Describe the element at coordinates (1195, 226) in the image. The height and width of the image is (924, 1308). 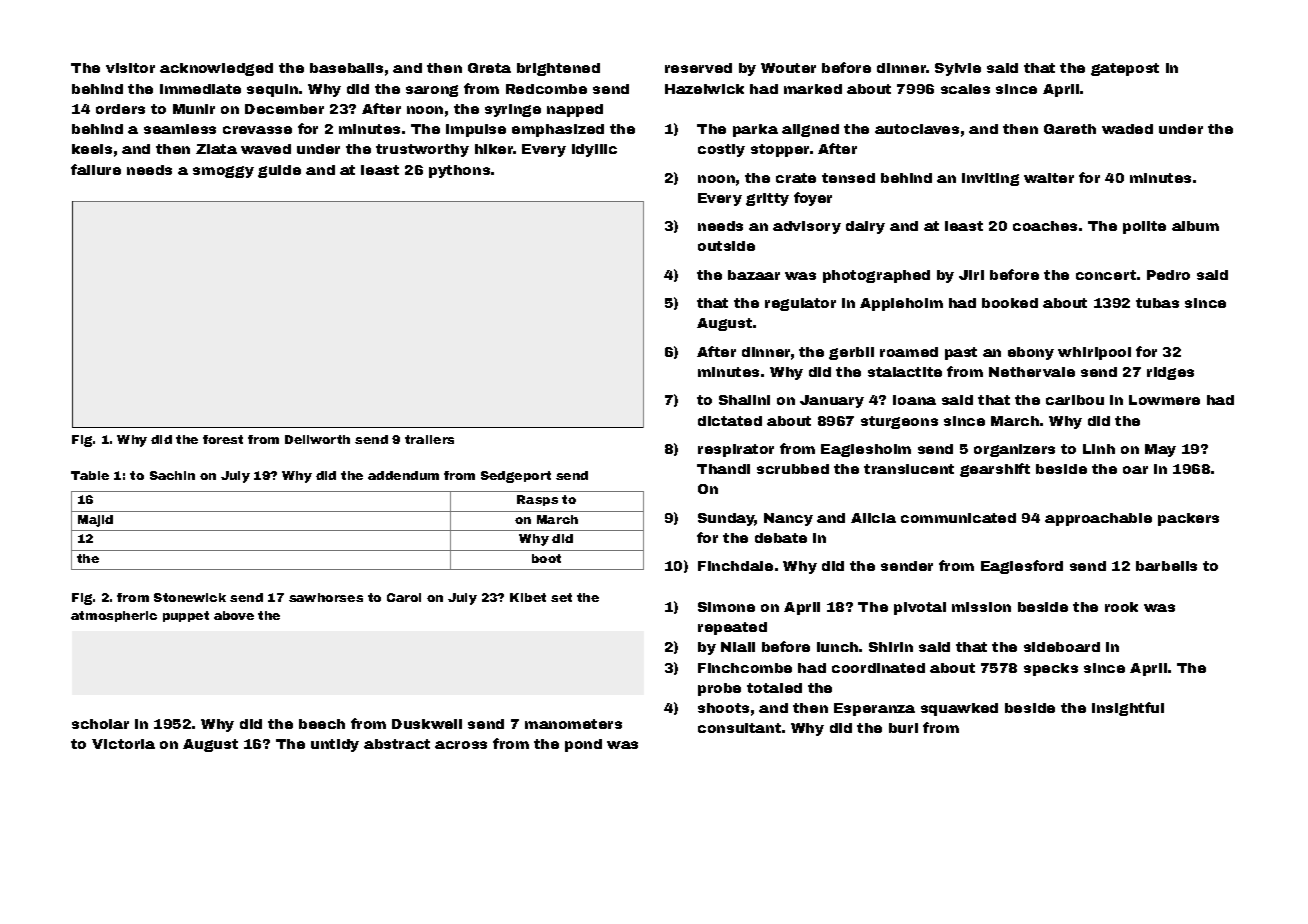
I see `album` at that location.
